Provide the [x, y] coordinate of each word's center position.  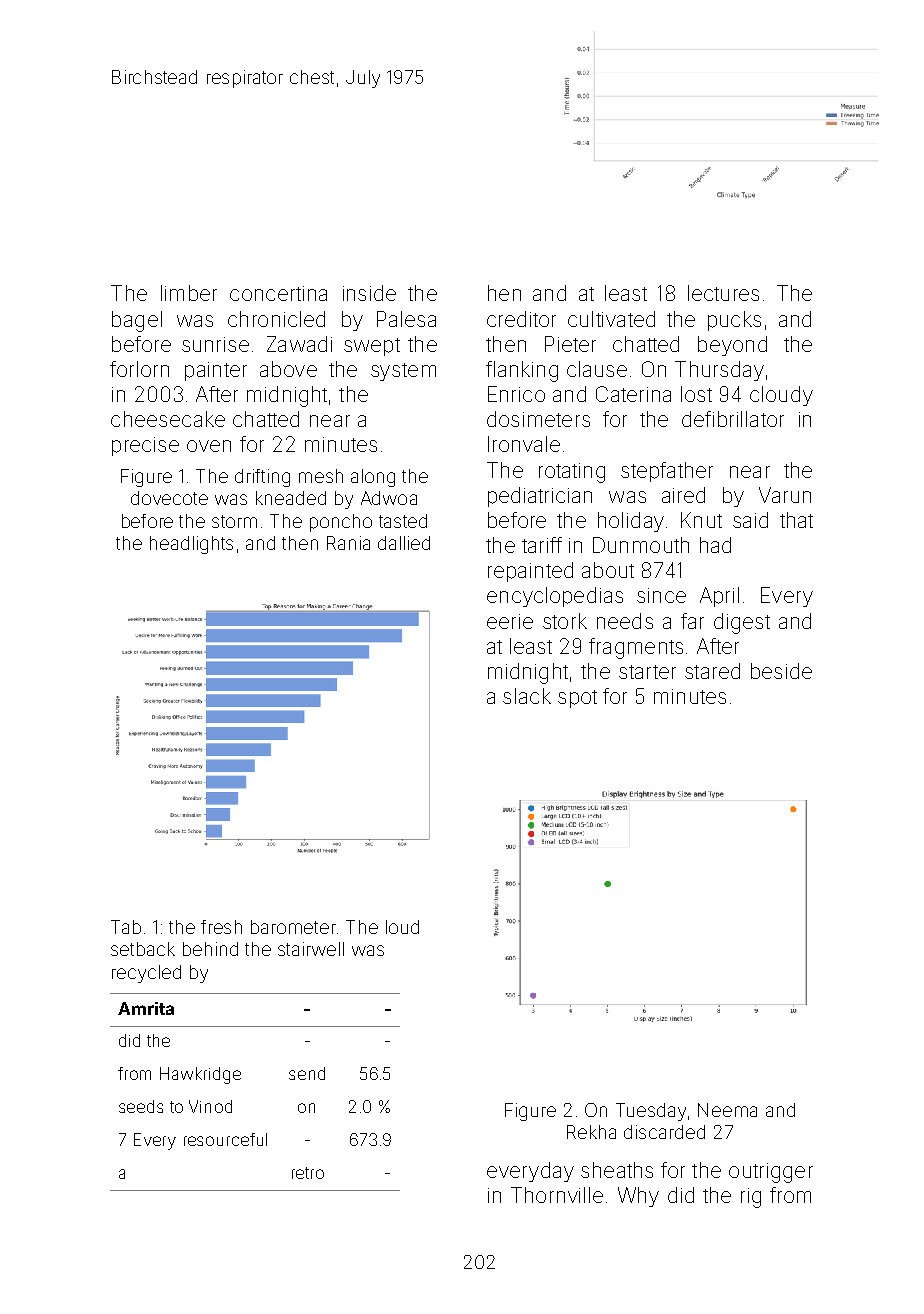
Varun [785, 495]
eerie [510, 621]
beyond [732, 346]
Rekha [591, 1132]
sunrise [215, 344]
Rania [348, 543]
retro [308, 1173]
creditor [521, 319]
